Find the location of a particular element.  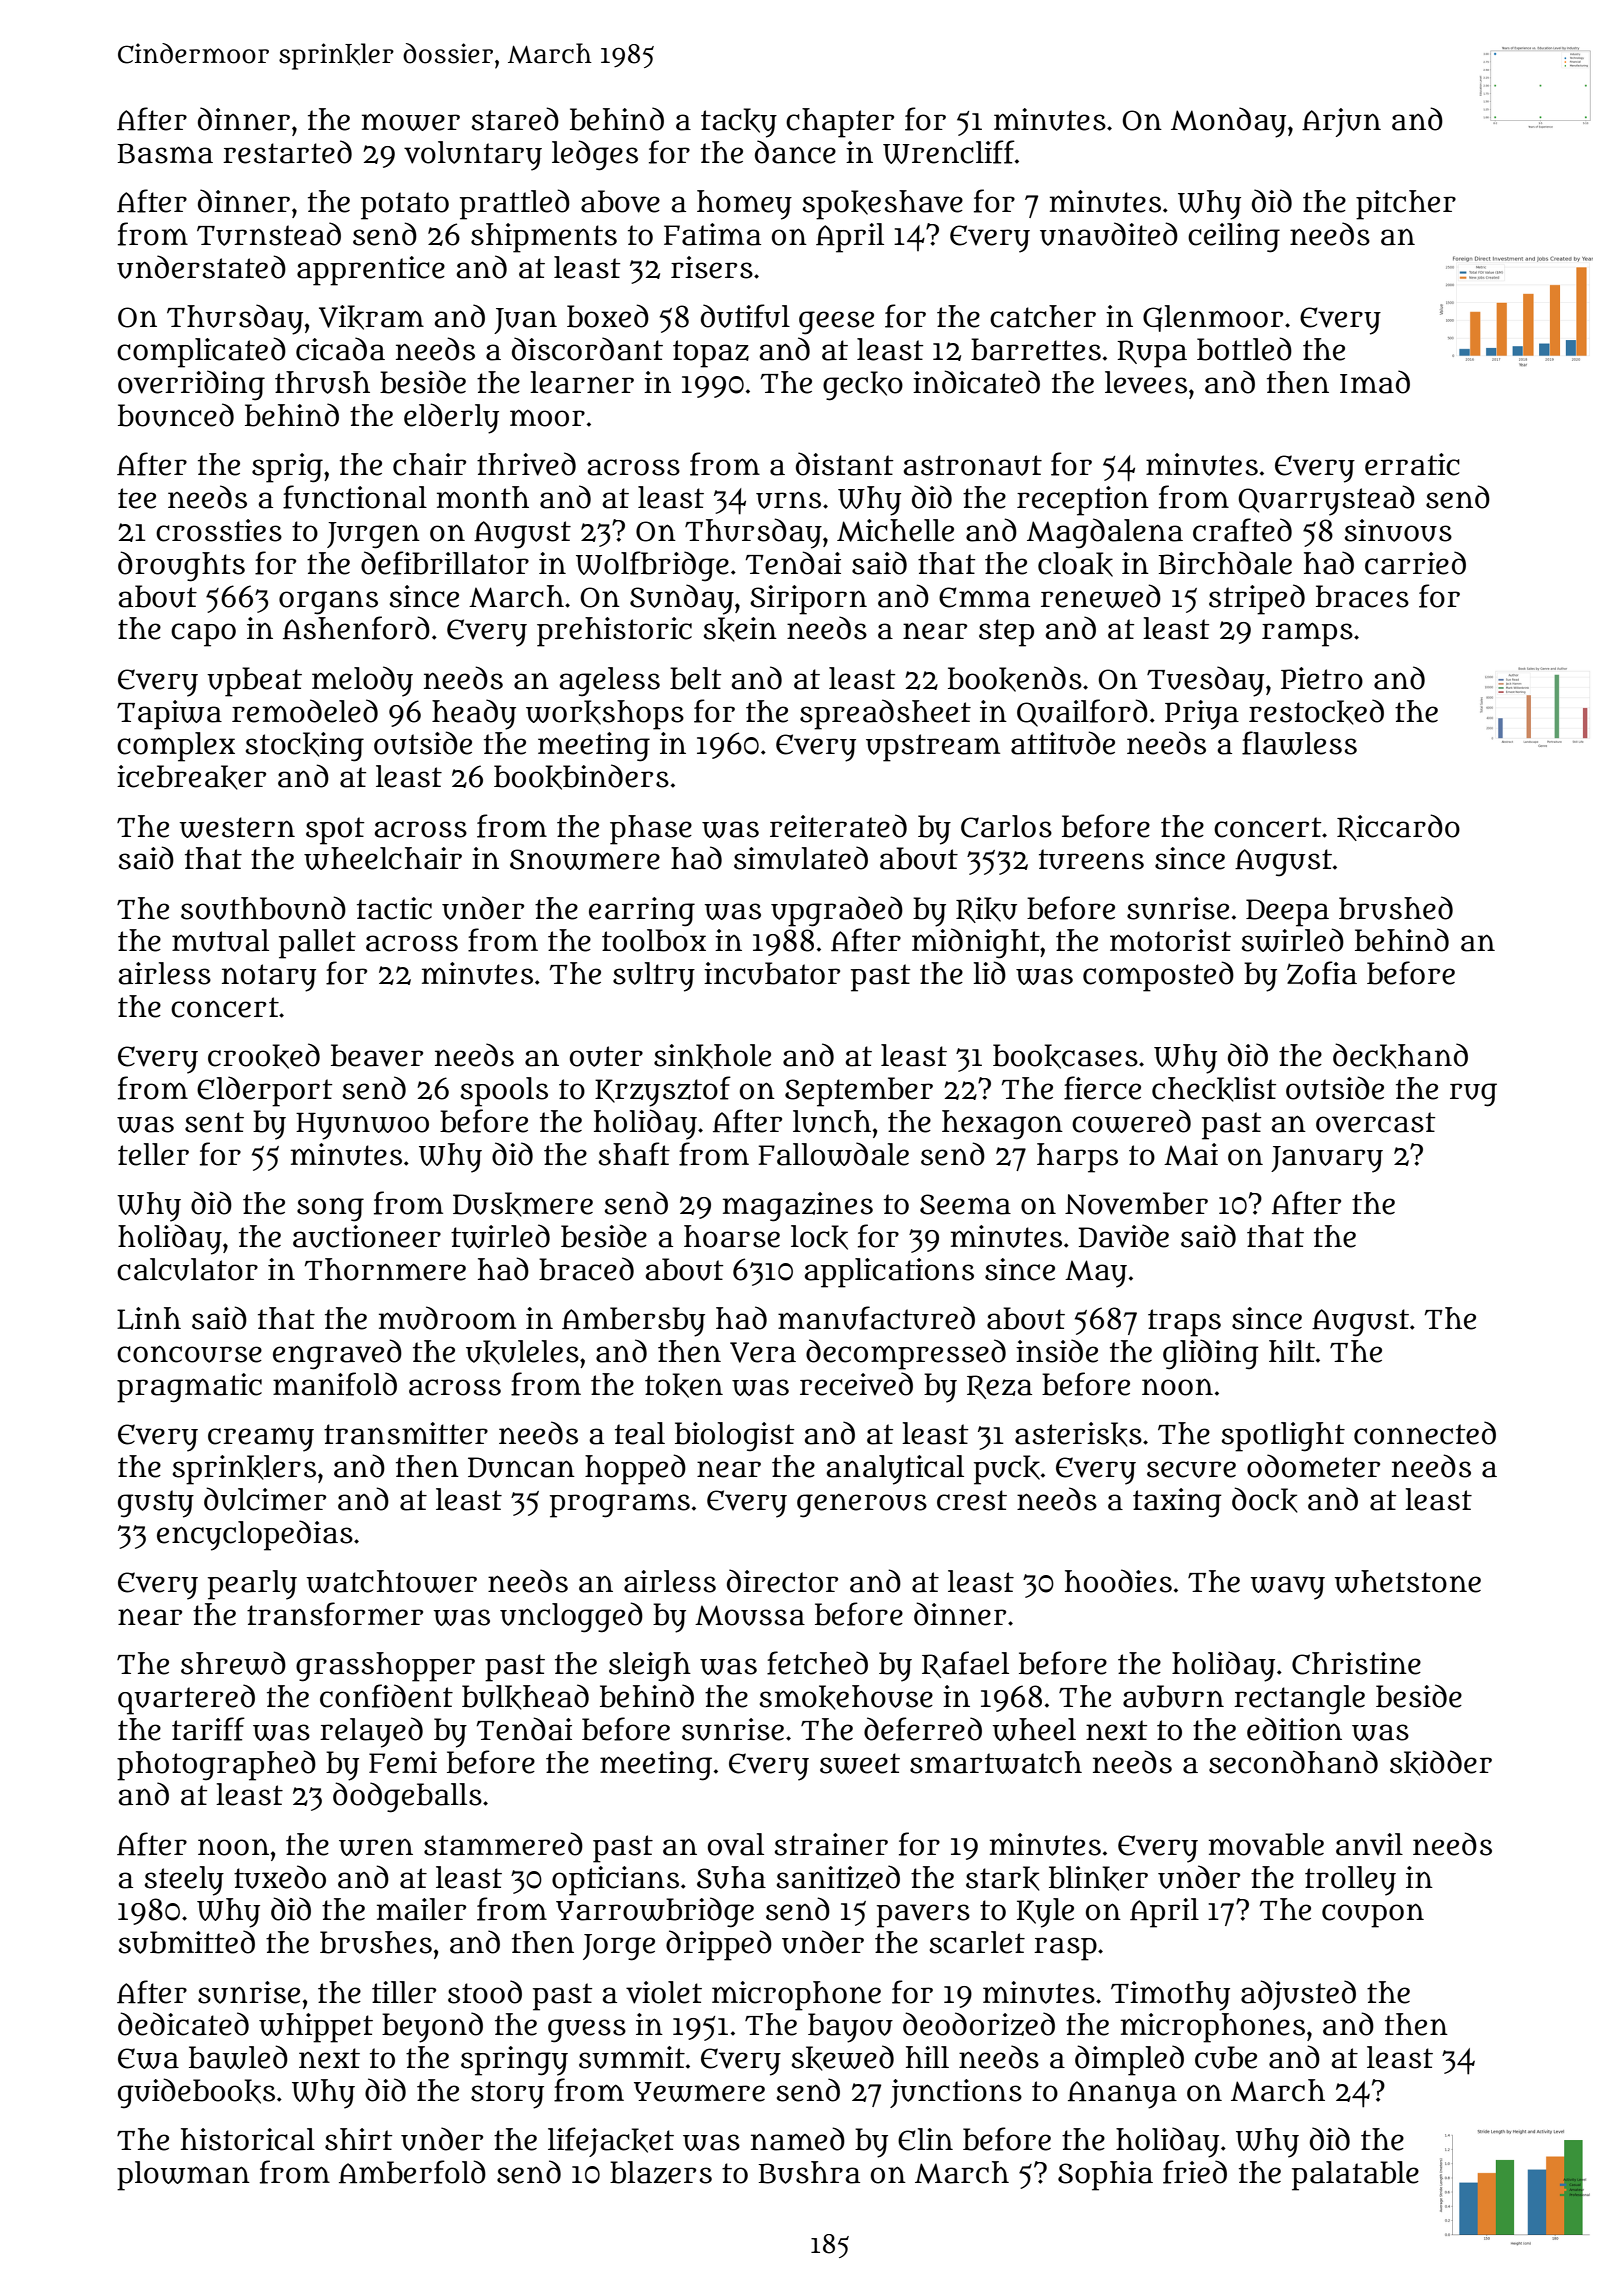

overcast is located at coordinates (1375, 1122).
